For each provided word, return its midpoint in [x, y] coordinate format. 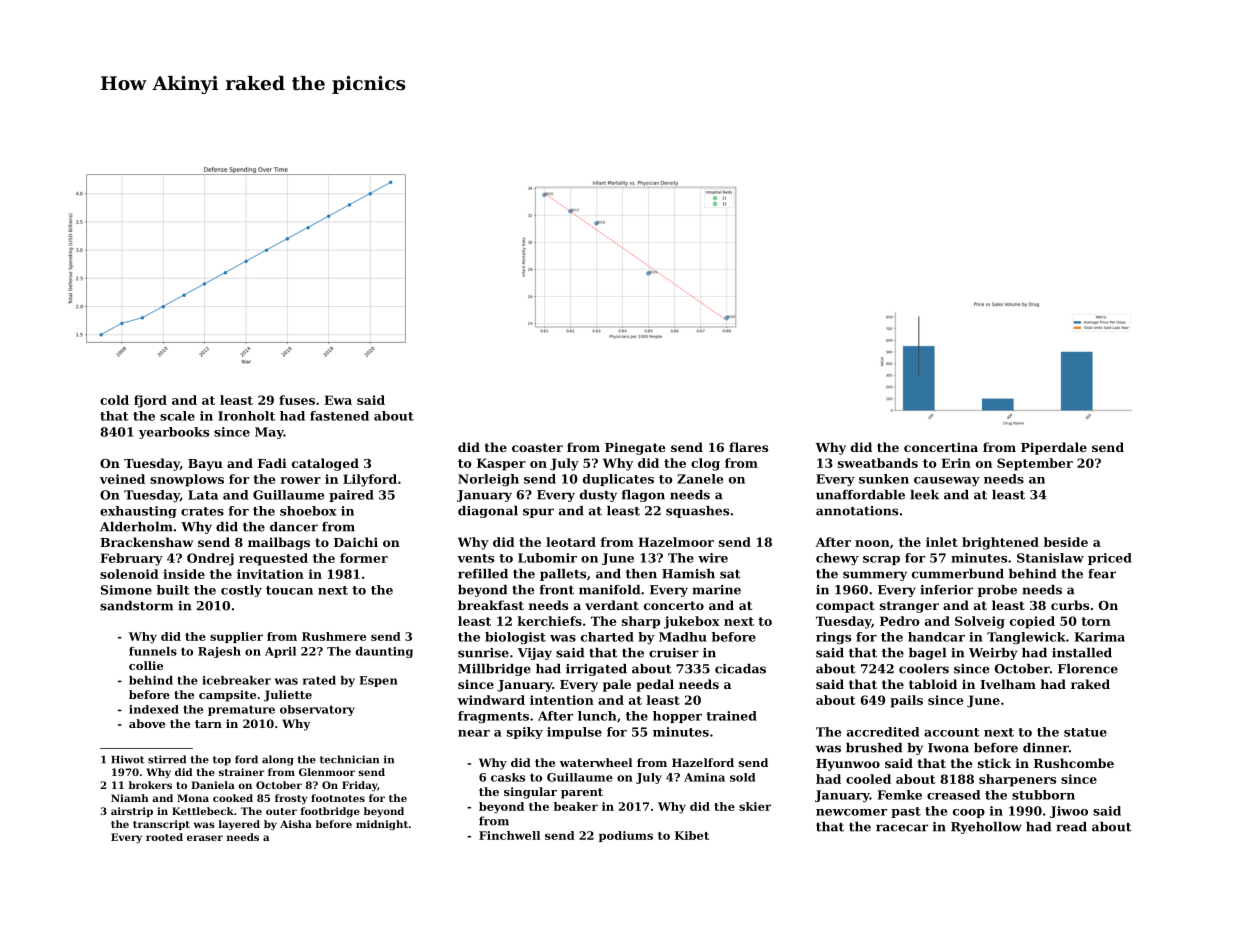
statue [1085, 732]
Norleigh [488, 480]
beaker [576, 806]
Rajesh [219, 652]
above [147, 723]
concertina [941, 447]
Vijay [535, 654]
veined [122, 479]
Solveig [980, 622]
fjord [150, 401]
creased [953, 795]
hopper [677, 717]
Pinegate [635, 448]
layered [239, 825]
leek [924, 495]
